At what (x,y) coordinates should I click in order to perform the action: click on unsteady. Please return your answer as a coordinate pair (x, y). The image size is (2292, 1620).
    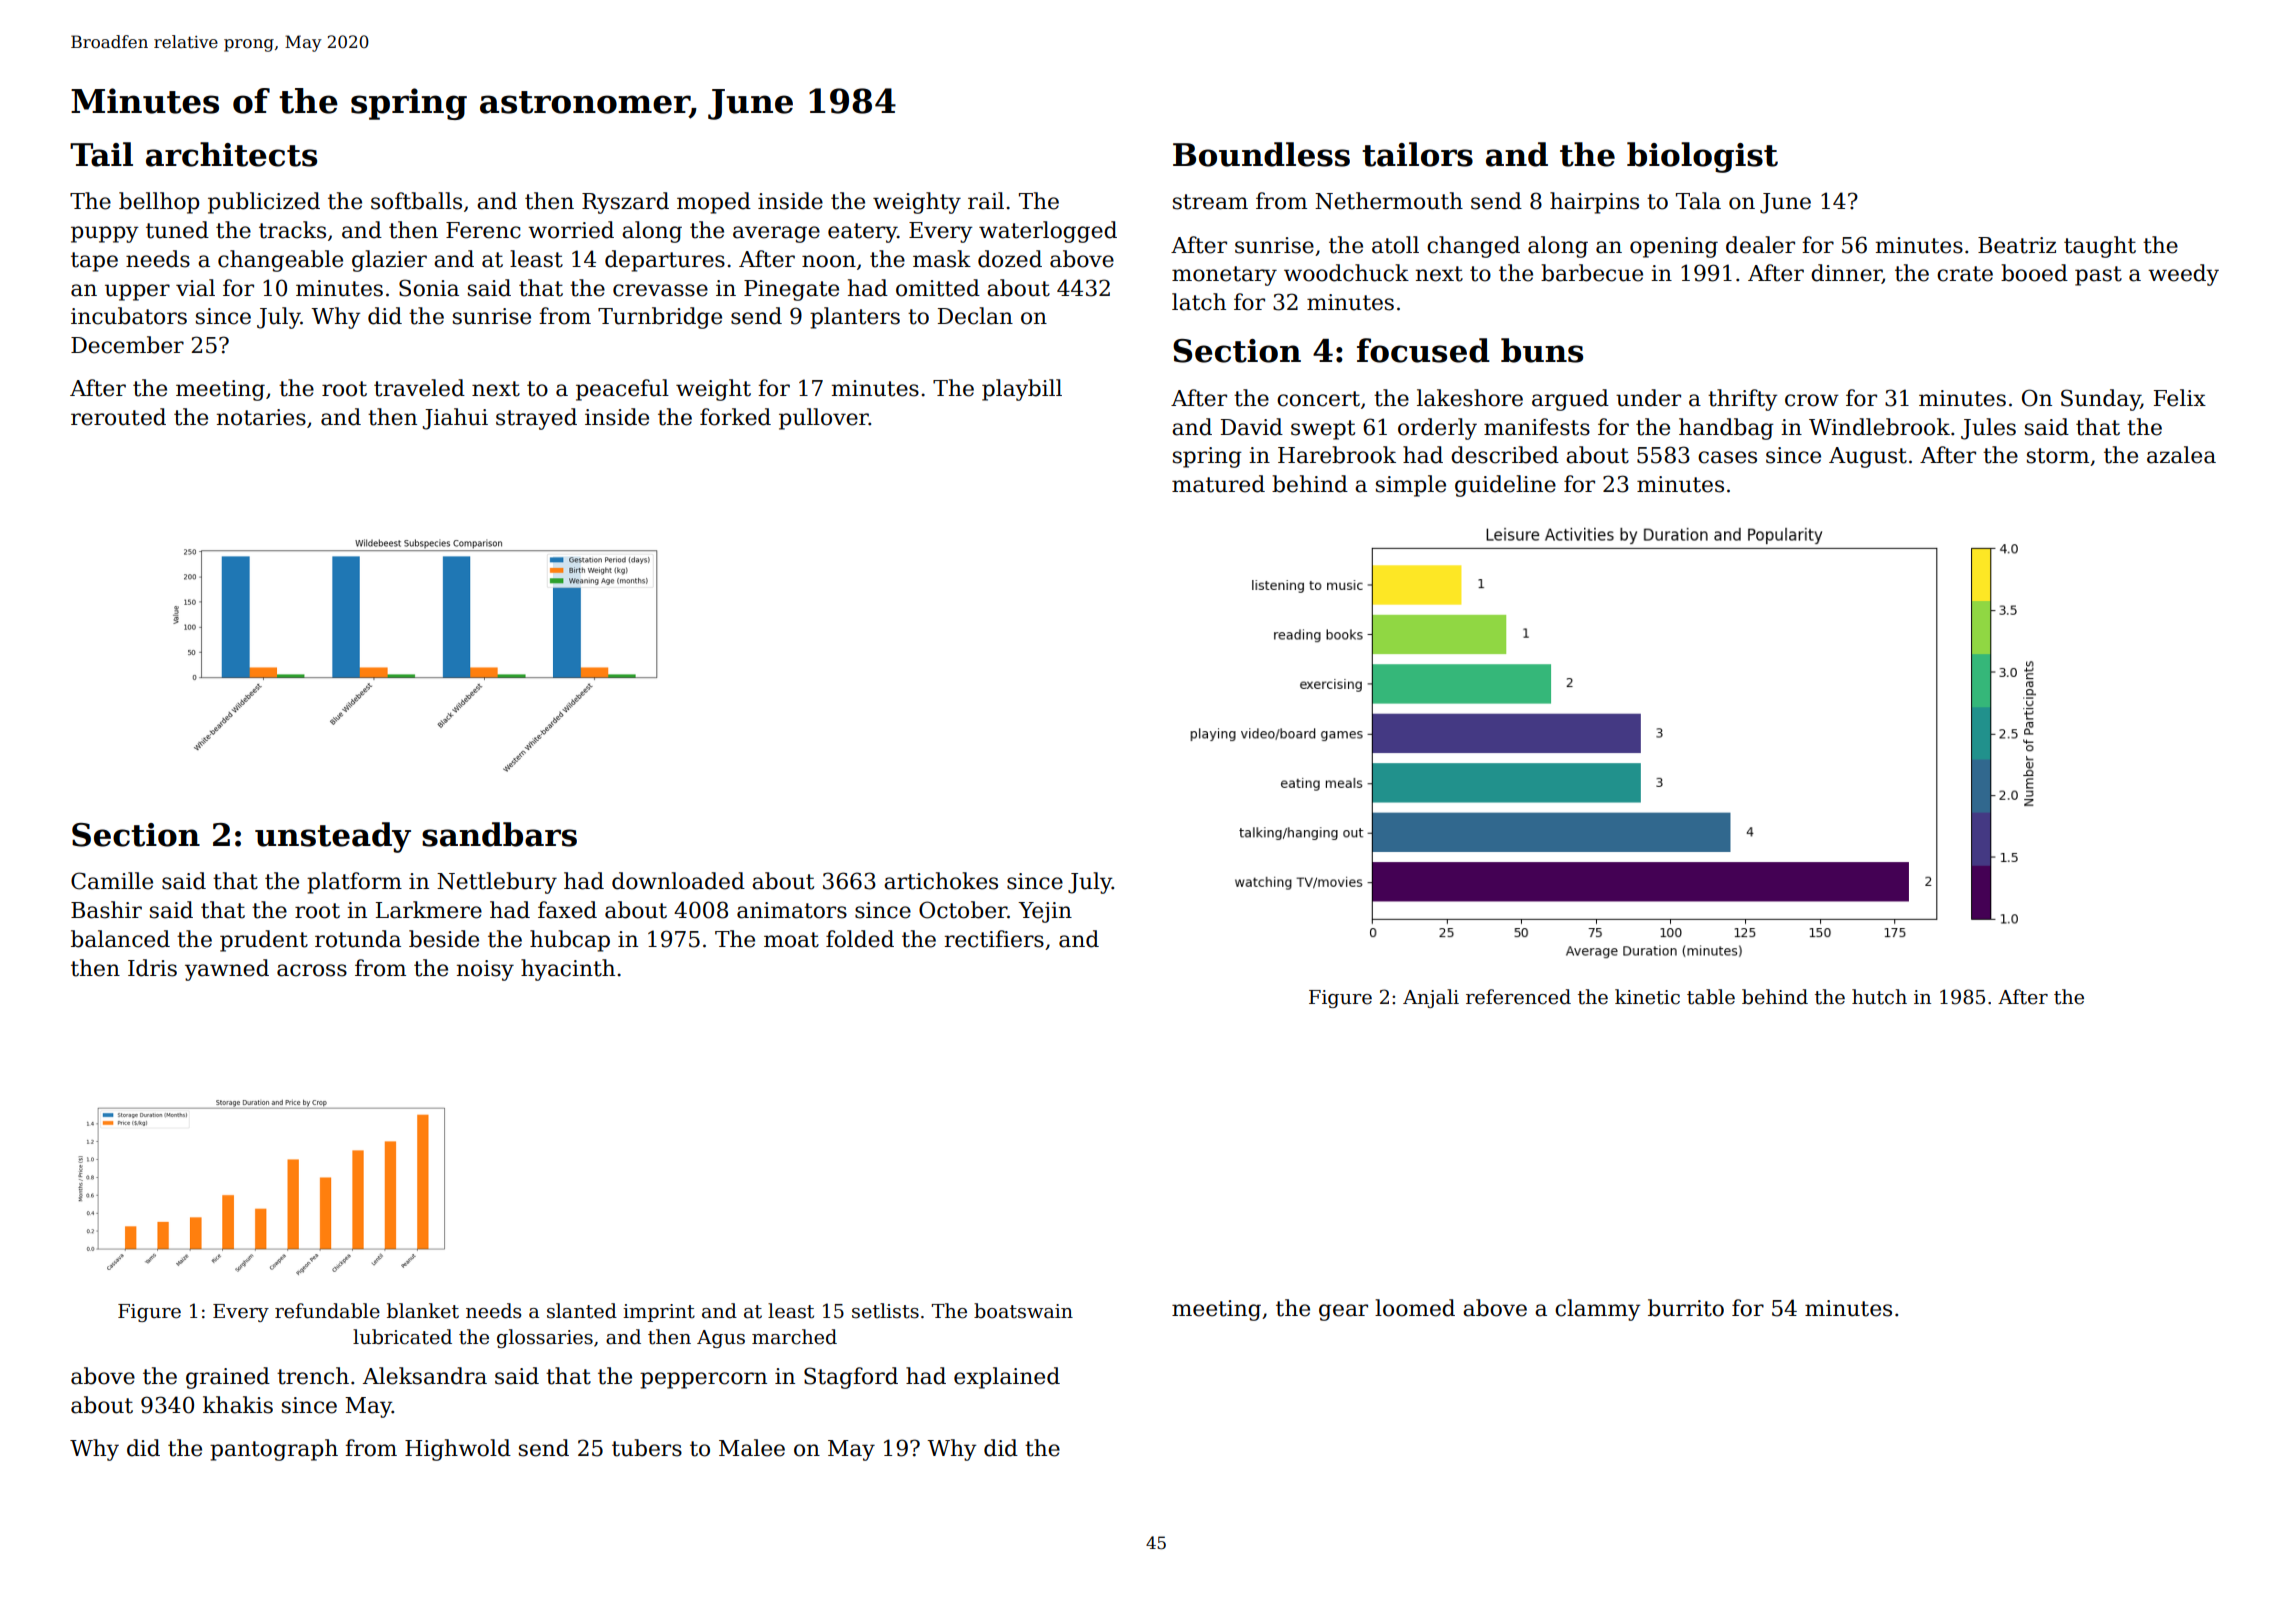
    Looking at the image, I should click on (333, 837).
